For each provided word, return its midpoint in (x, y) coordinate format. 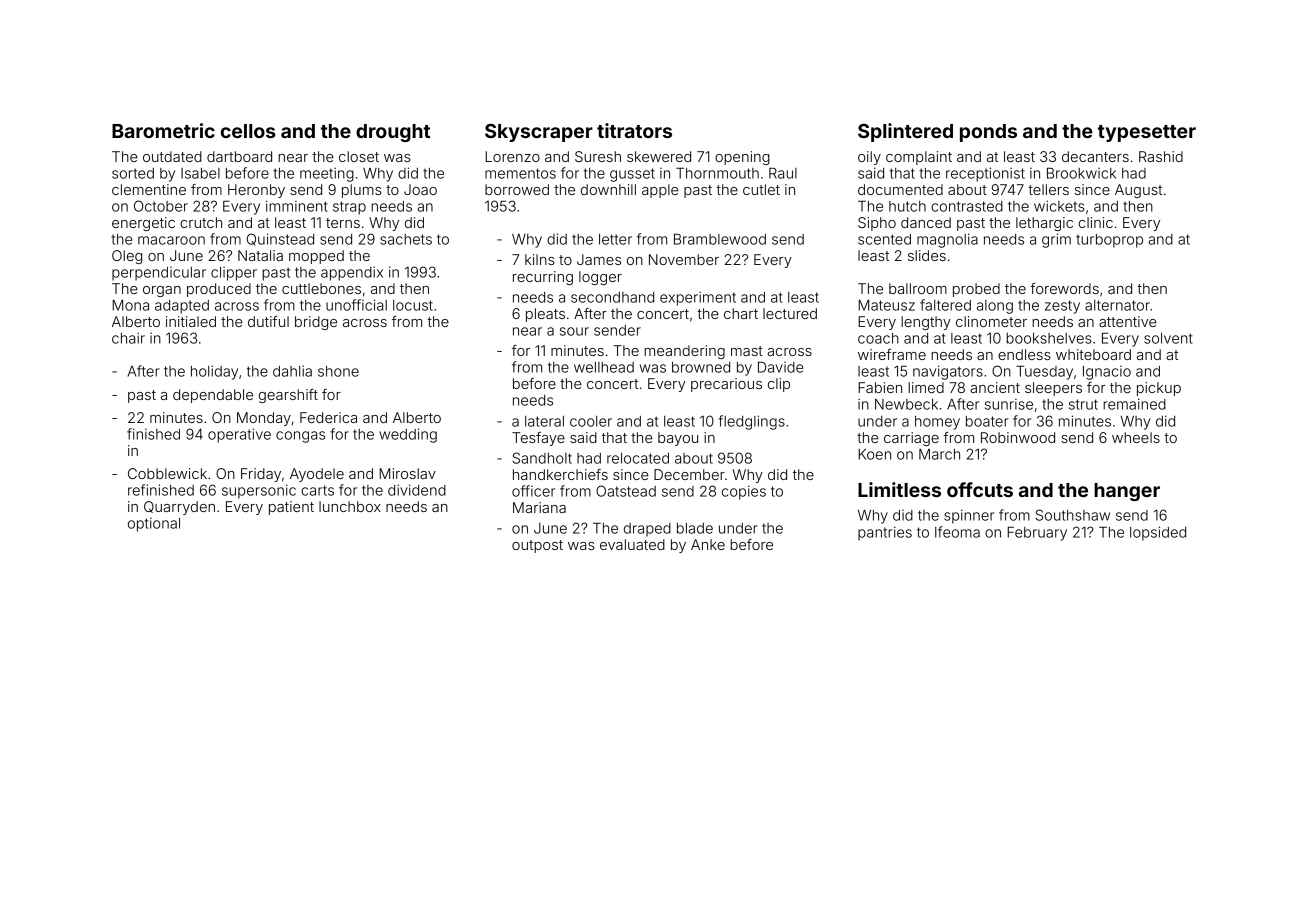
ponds (988, 133)
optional (154, 524)
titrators (634, 130)
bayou (678, 439)
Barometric (163, 130)
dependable (213, 396)
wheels (1136, 437)
